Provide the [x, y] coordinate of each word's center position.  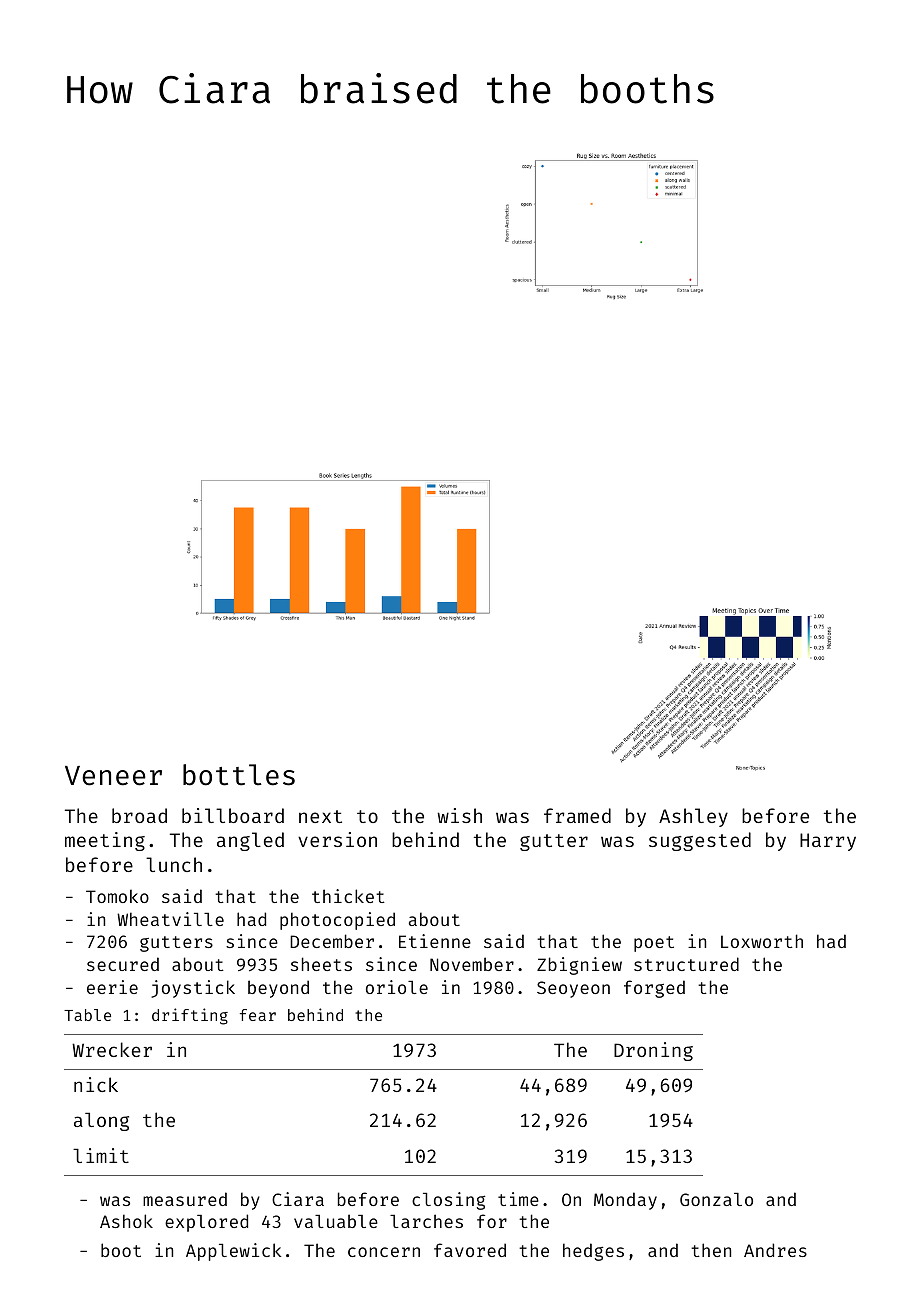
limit [101, 1155]
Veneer [113, 776]
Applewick [233, 1252]
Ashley [693, 817]
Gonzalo [716, 1199]
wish [459, 815]
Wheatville [170, 919]
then [711, 1250]
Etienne [435, 941]
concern [384, 1252]
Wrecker [112, 1049]
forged [654, 989]
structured [686, 964]
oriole [397, 987]
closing [448, 1201]
